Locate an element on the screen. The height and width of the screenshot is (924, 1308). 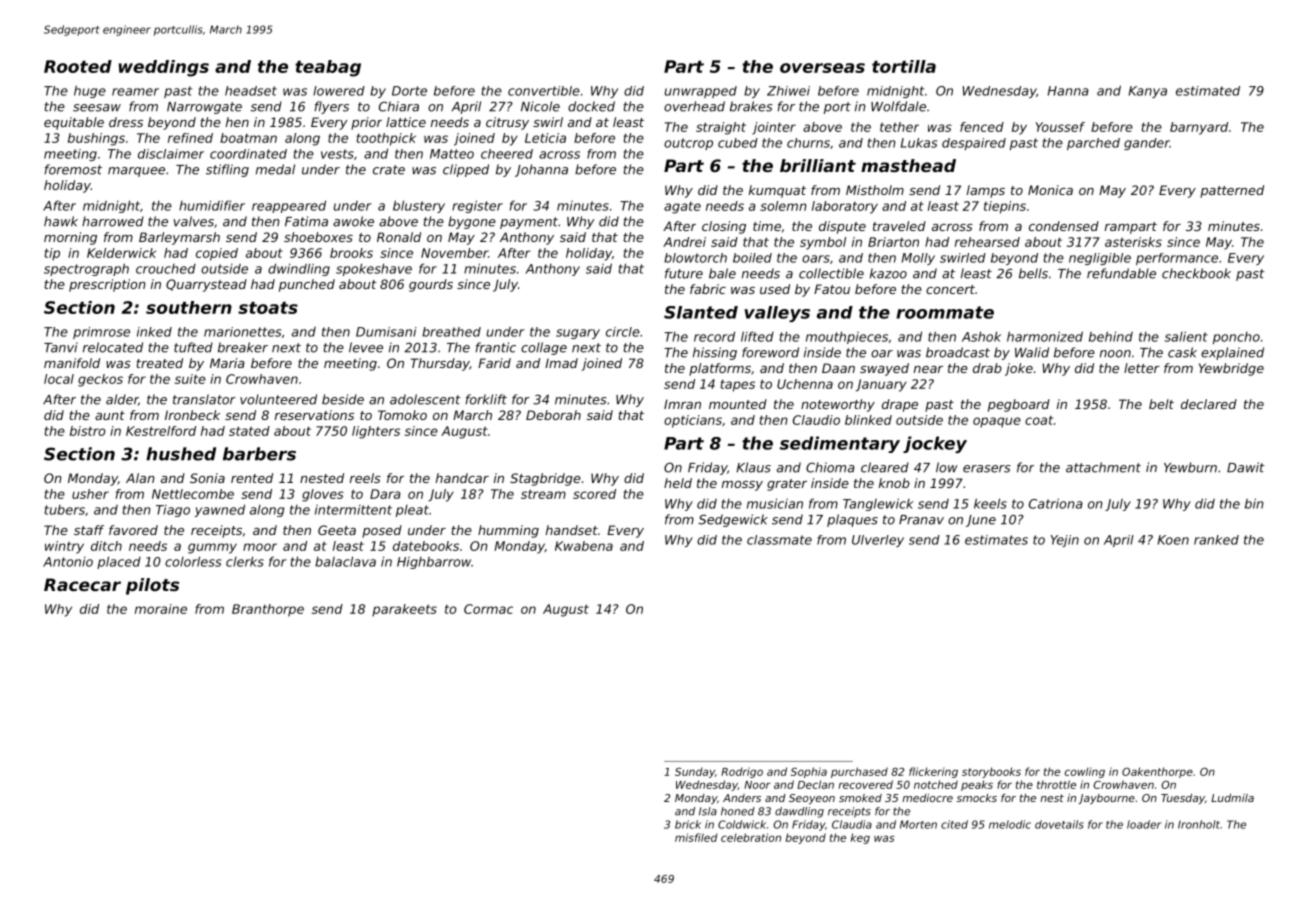
solemn is located at coordinates (783, 206).
